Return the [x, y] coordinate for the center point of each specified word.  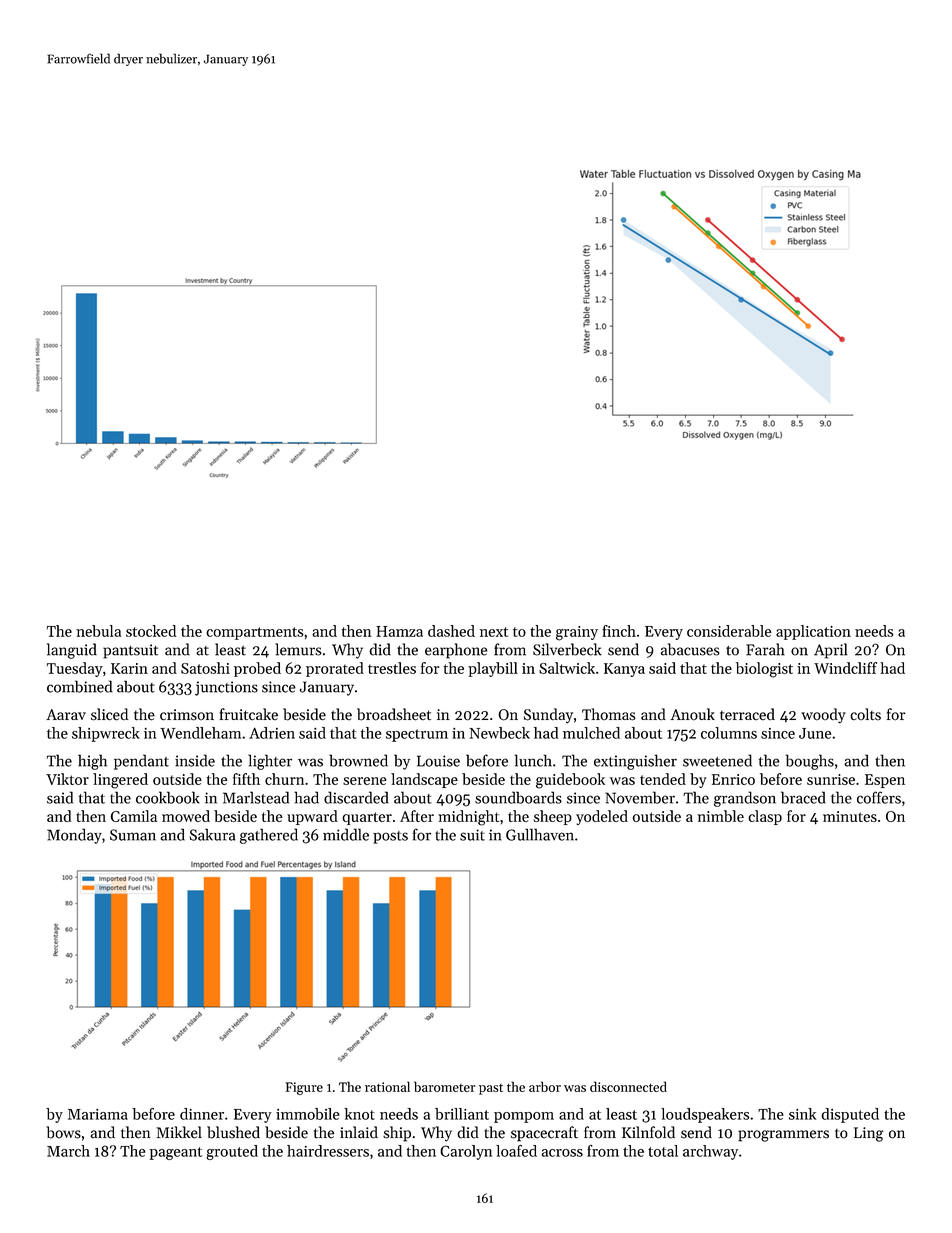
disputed [850, 1115]
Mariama [98, 1114]
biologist [764, 670]
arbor [545, 1086]
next [494, 632]
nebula [98, 631]
